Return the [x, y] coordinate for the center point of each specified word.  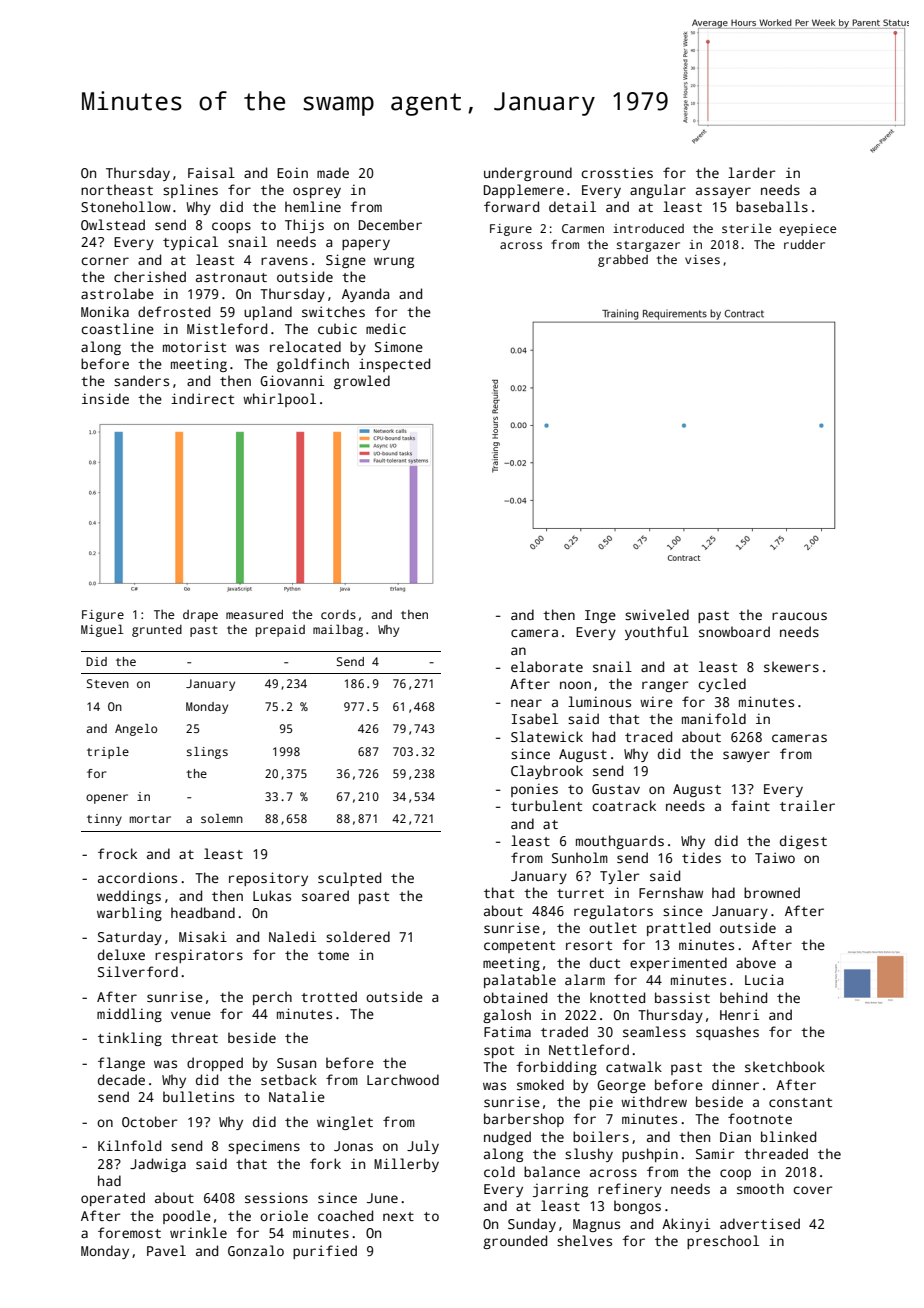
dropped [215, 1064]
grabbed [623, 261]
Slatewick [547, 736]
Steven [108, 683]
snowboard [734, 631]
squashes [727, 1033]
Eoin [292, 172]
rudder [804, 244]
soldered [358, 936]
